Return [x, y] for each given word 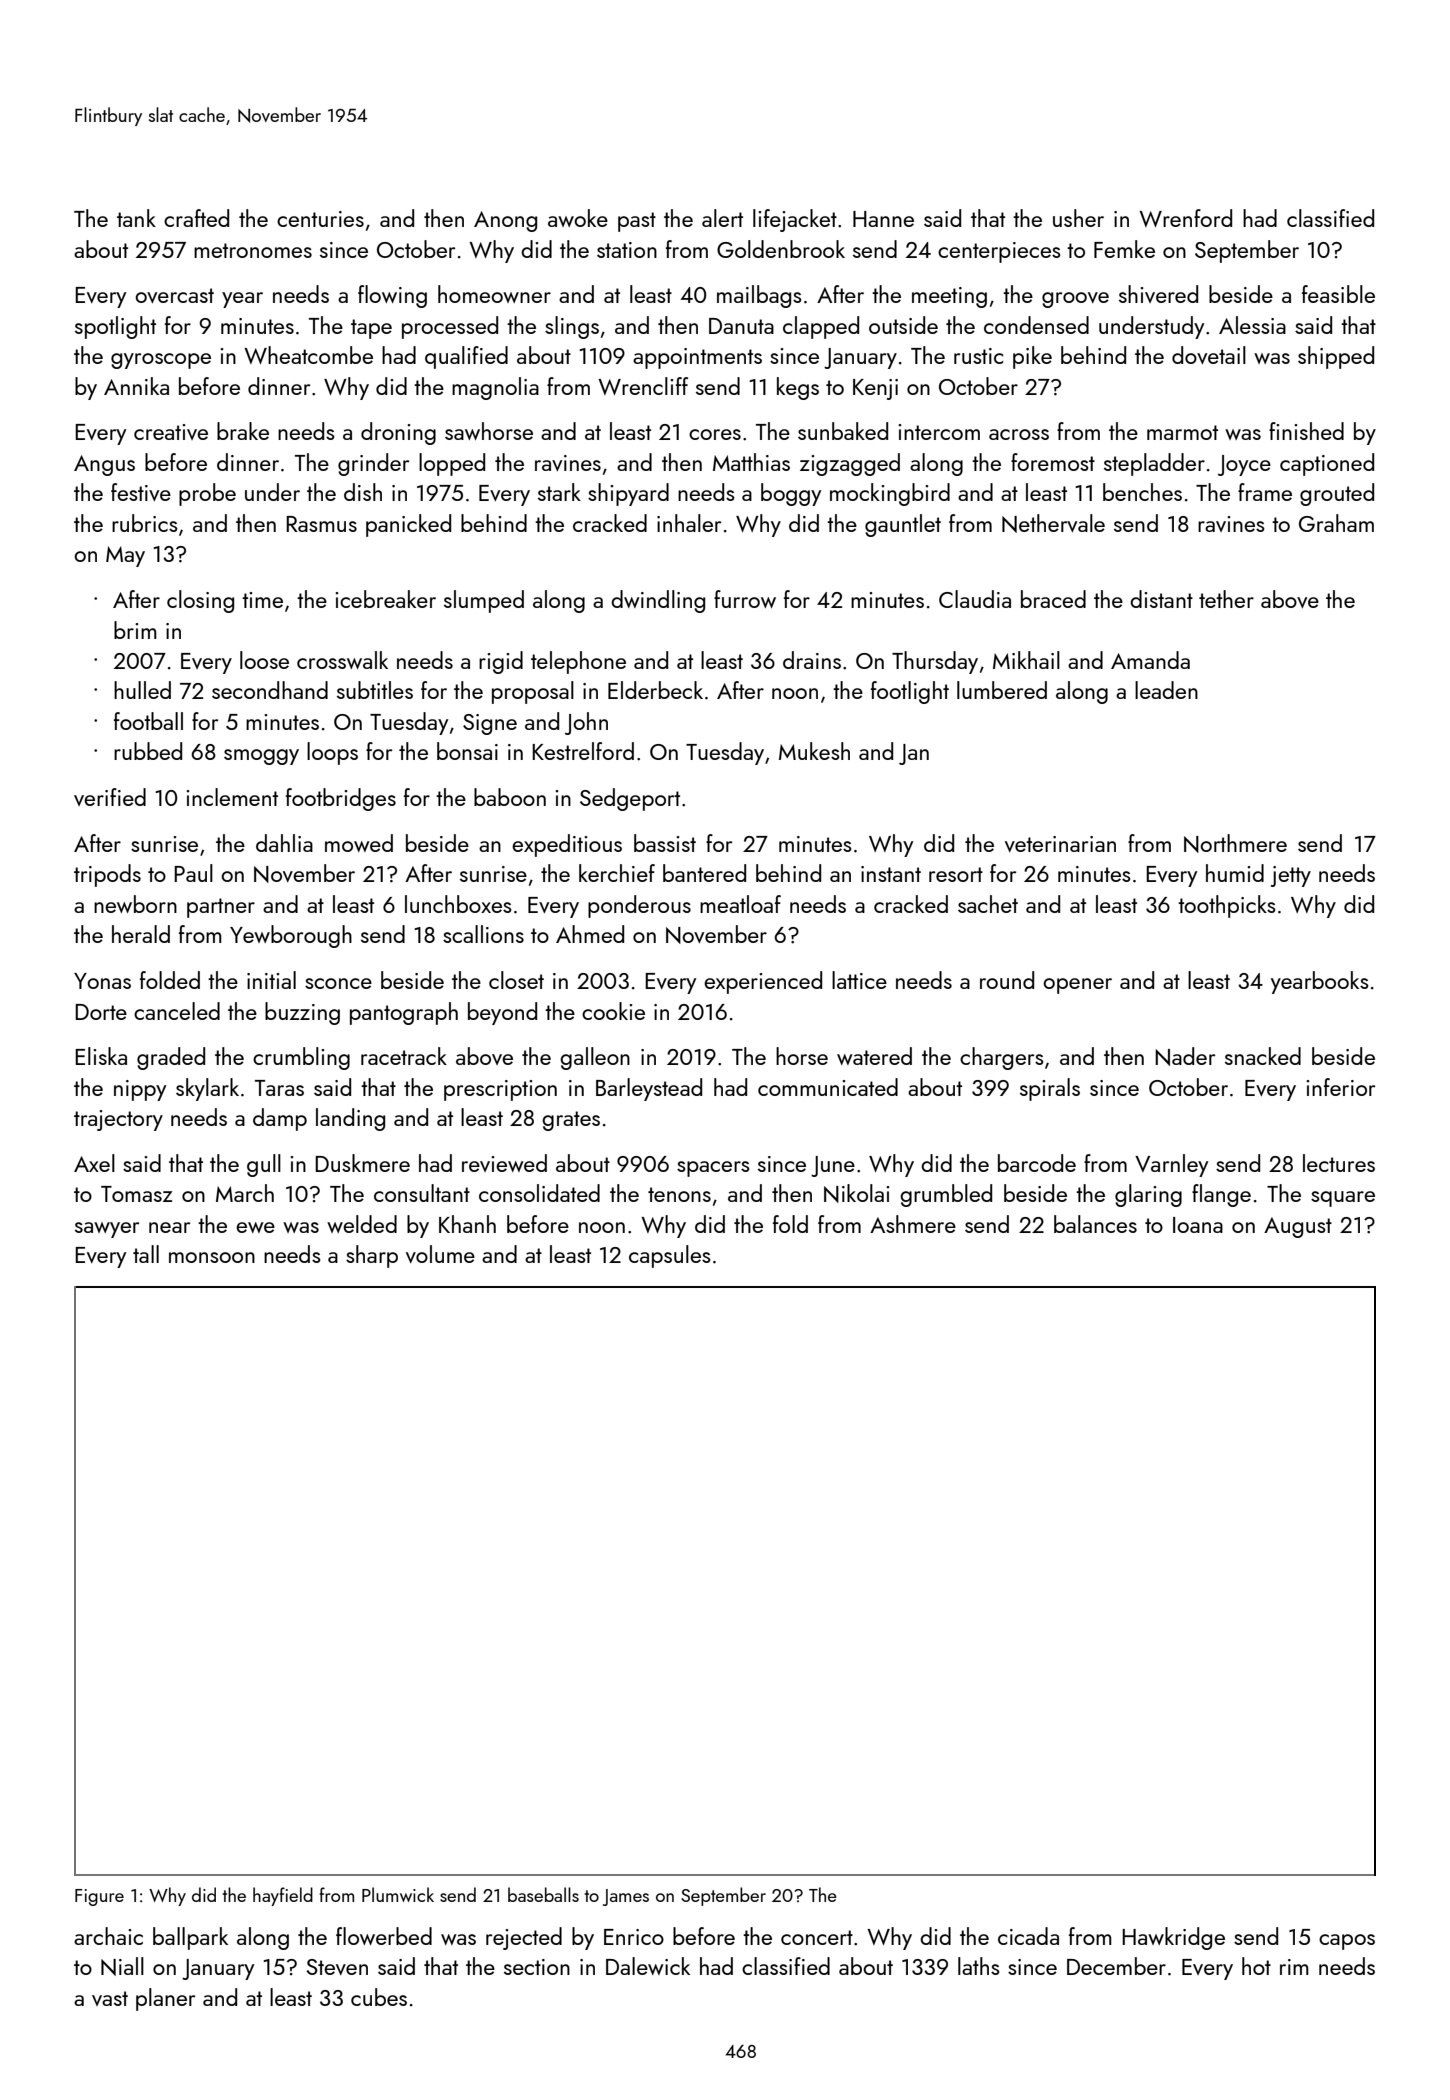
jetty [1291, 876]
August [1298, 1227]
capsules [670, 1256]
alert [722, 218]
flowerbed [384, 1936]
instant [891, 874]
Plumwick [398, 1894]
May [125, 556]
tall [146, 1254]
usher [1078, 218]
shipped [1336, 357]
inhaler [689, 523]
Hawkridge [1173, 1938]
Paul [193, 873]
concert [817, 1937]
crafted [196, 218]
